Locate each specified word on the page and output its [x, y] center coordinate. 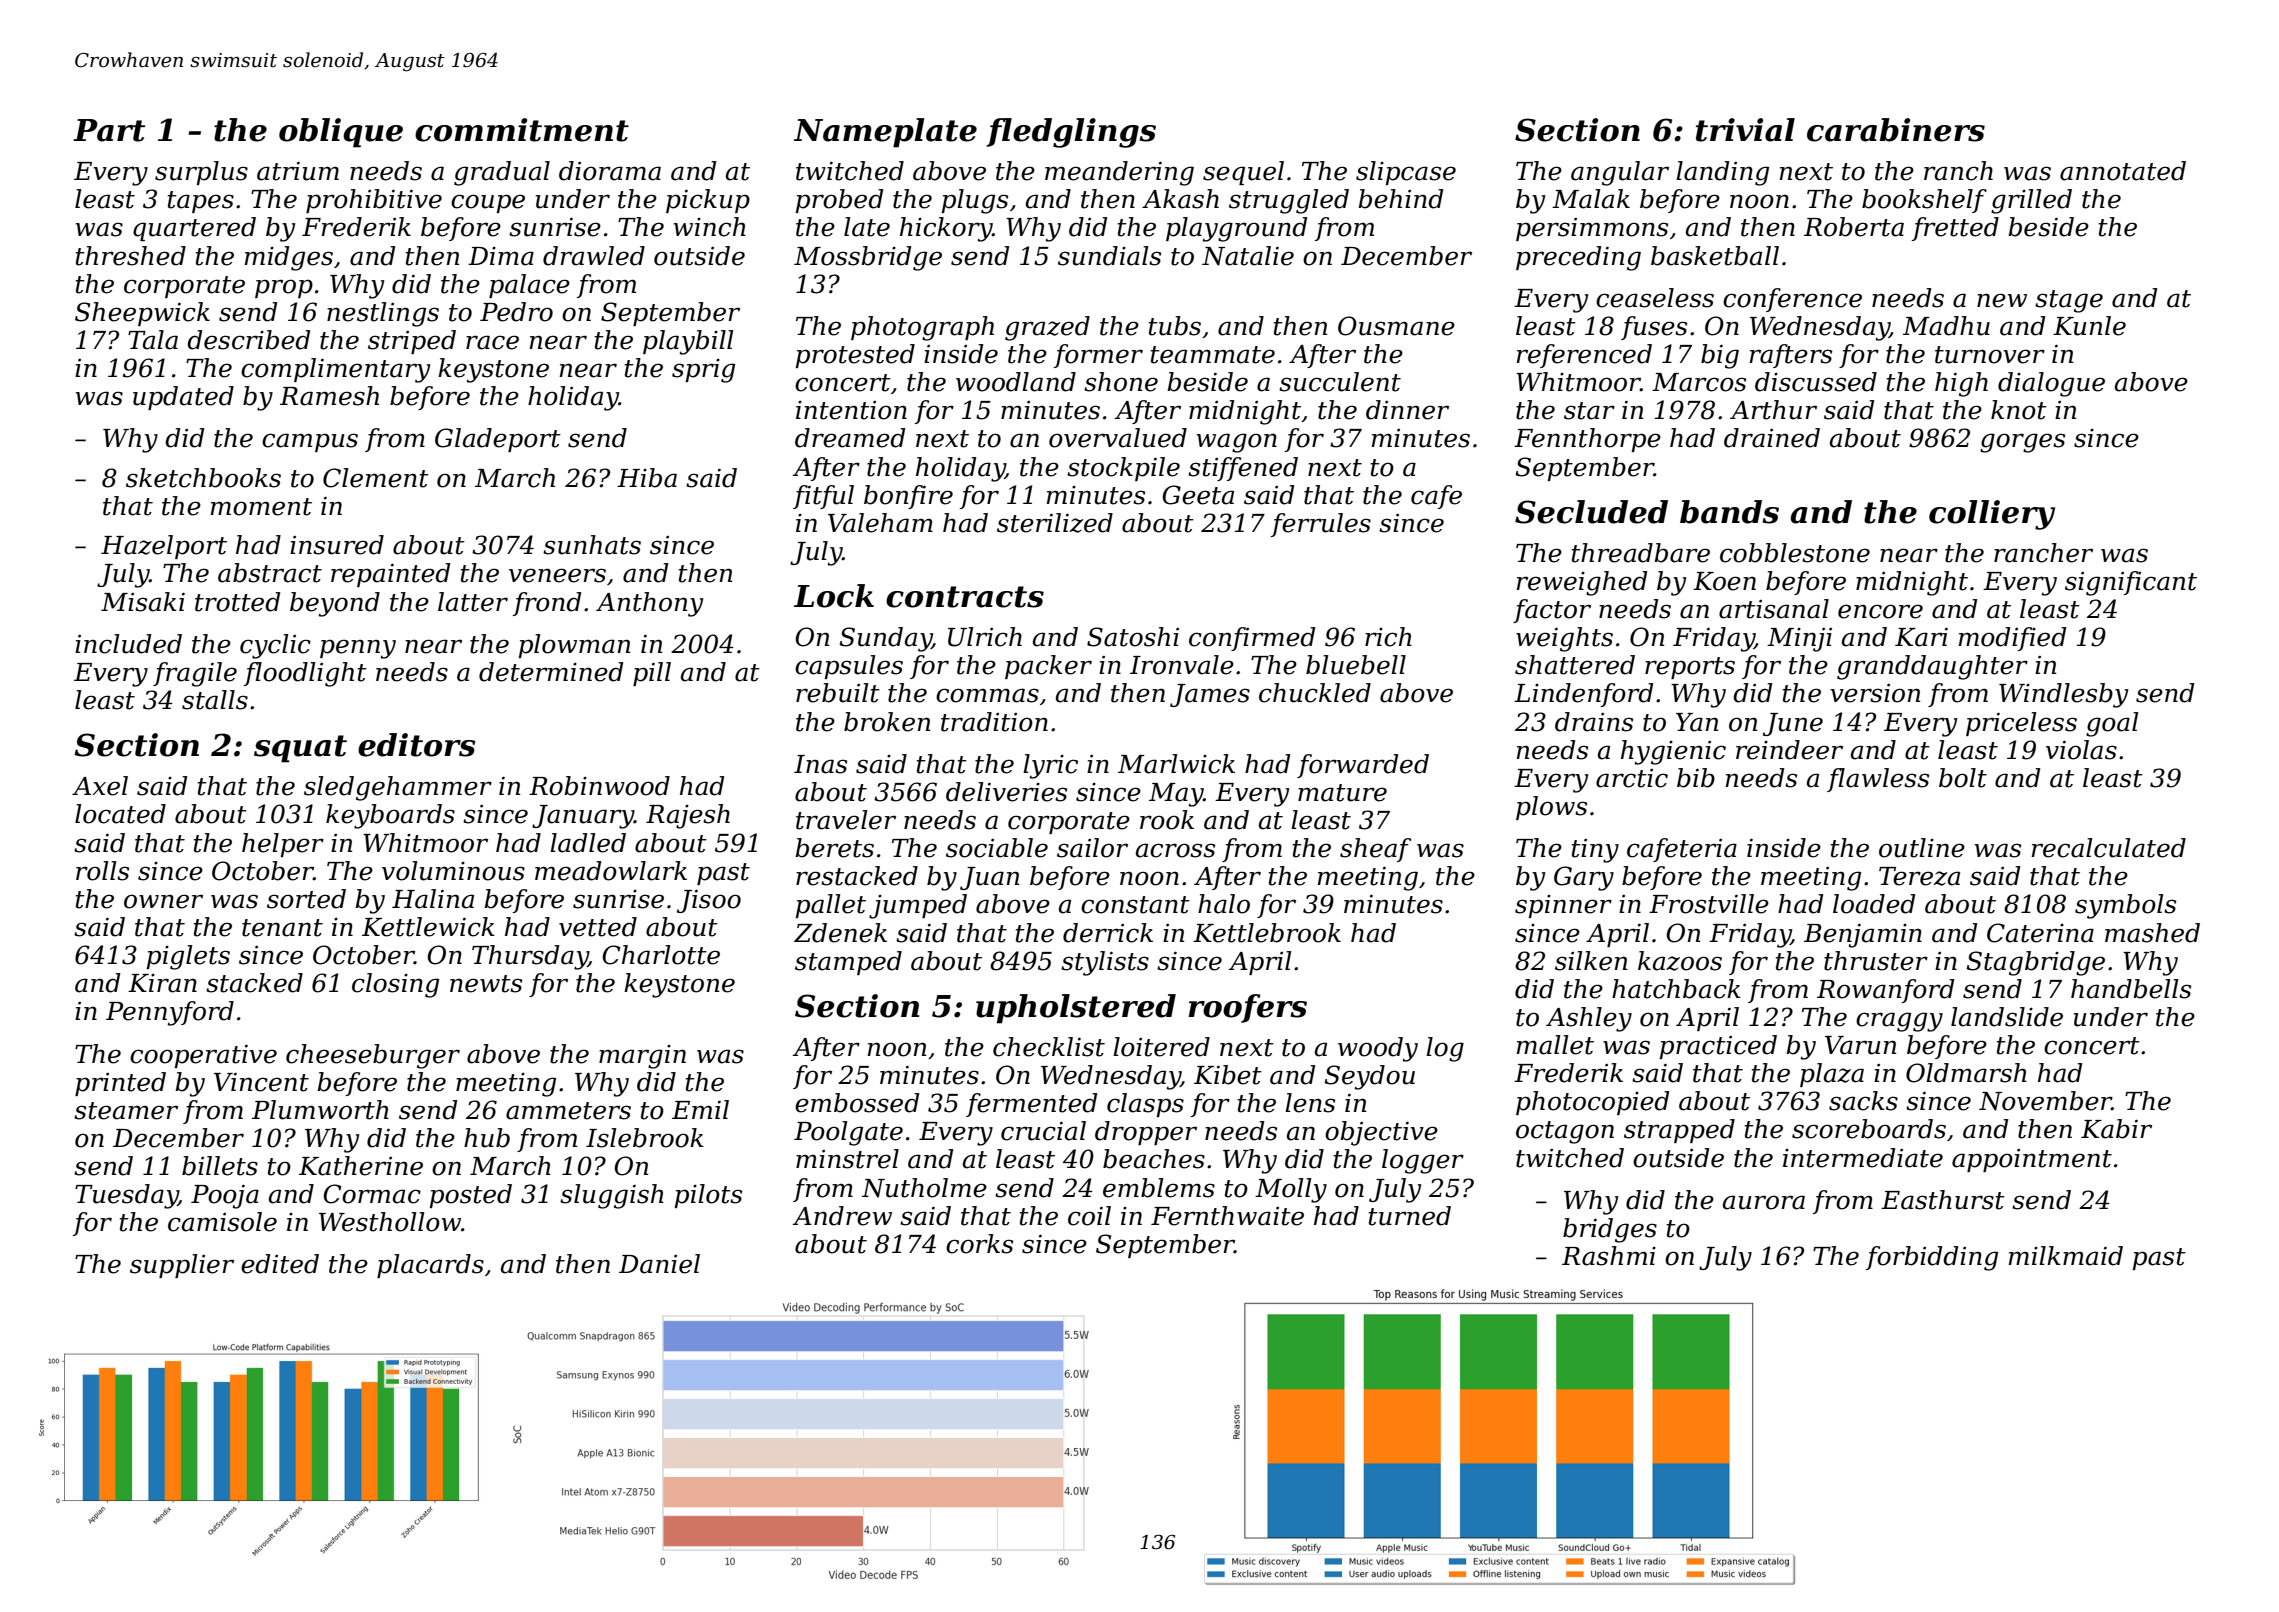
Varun [1860, 1045]
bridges [1610, 1230]
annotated [2123, 171]
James [1210, 695]
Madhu [1946, 326]
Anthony [650, 604]
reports [1690, 668]
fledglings [1071, 133]
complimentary [336, 370]
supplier [182, 1266]
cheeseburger [373, 1056]
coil [1089, 1216]
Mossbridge [868, 258]
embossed [857, 1103]
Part [109, 130]
